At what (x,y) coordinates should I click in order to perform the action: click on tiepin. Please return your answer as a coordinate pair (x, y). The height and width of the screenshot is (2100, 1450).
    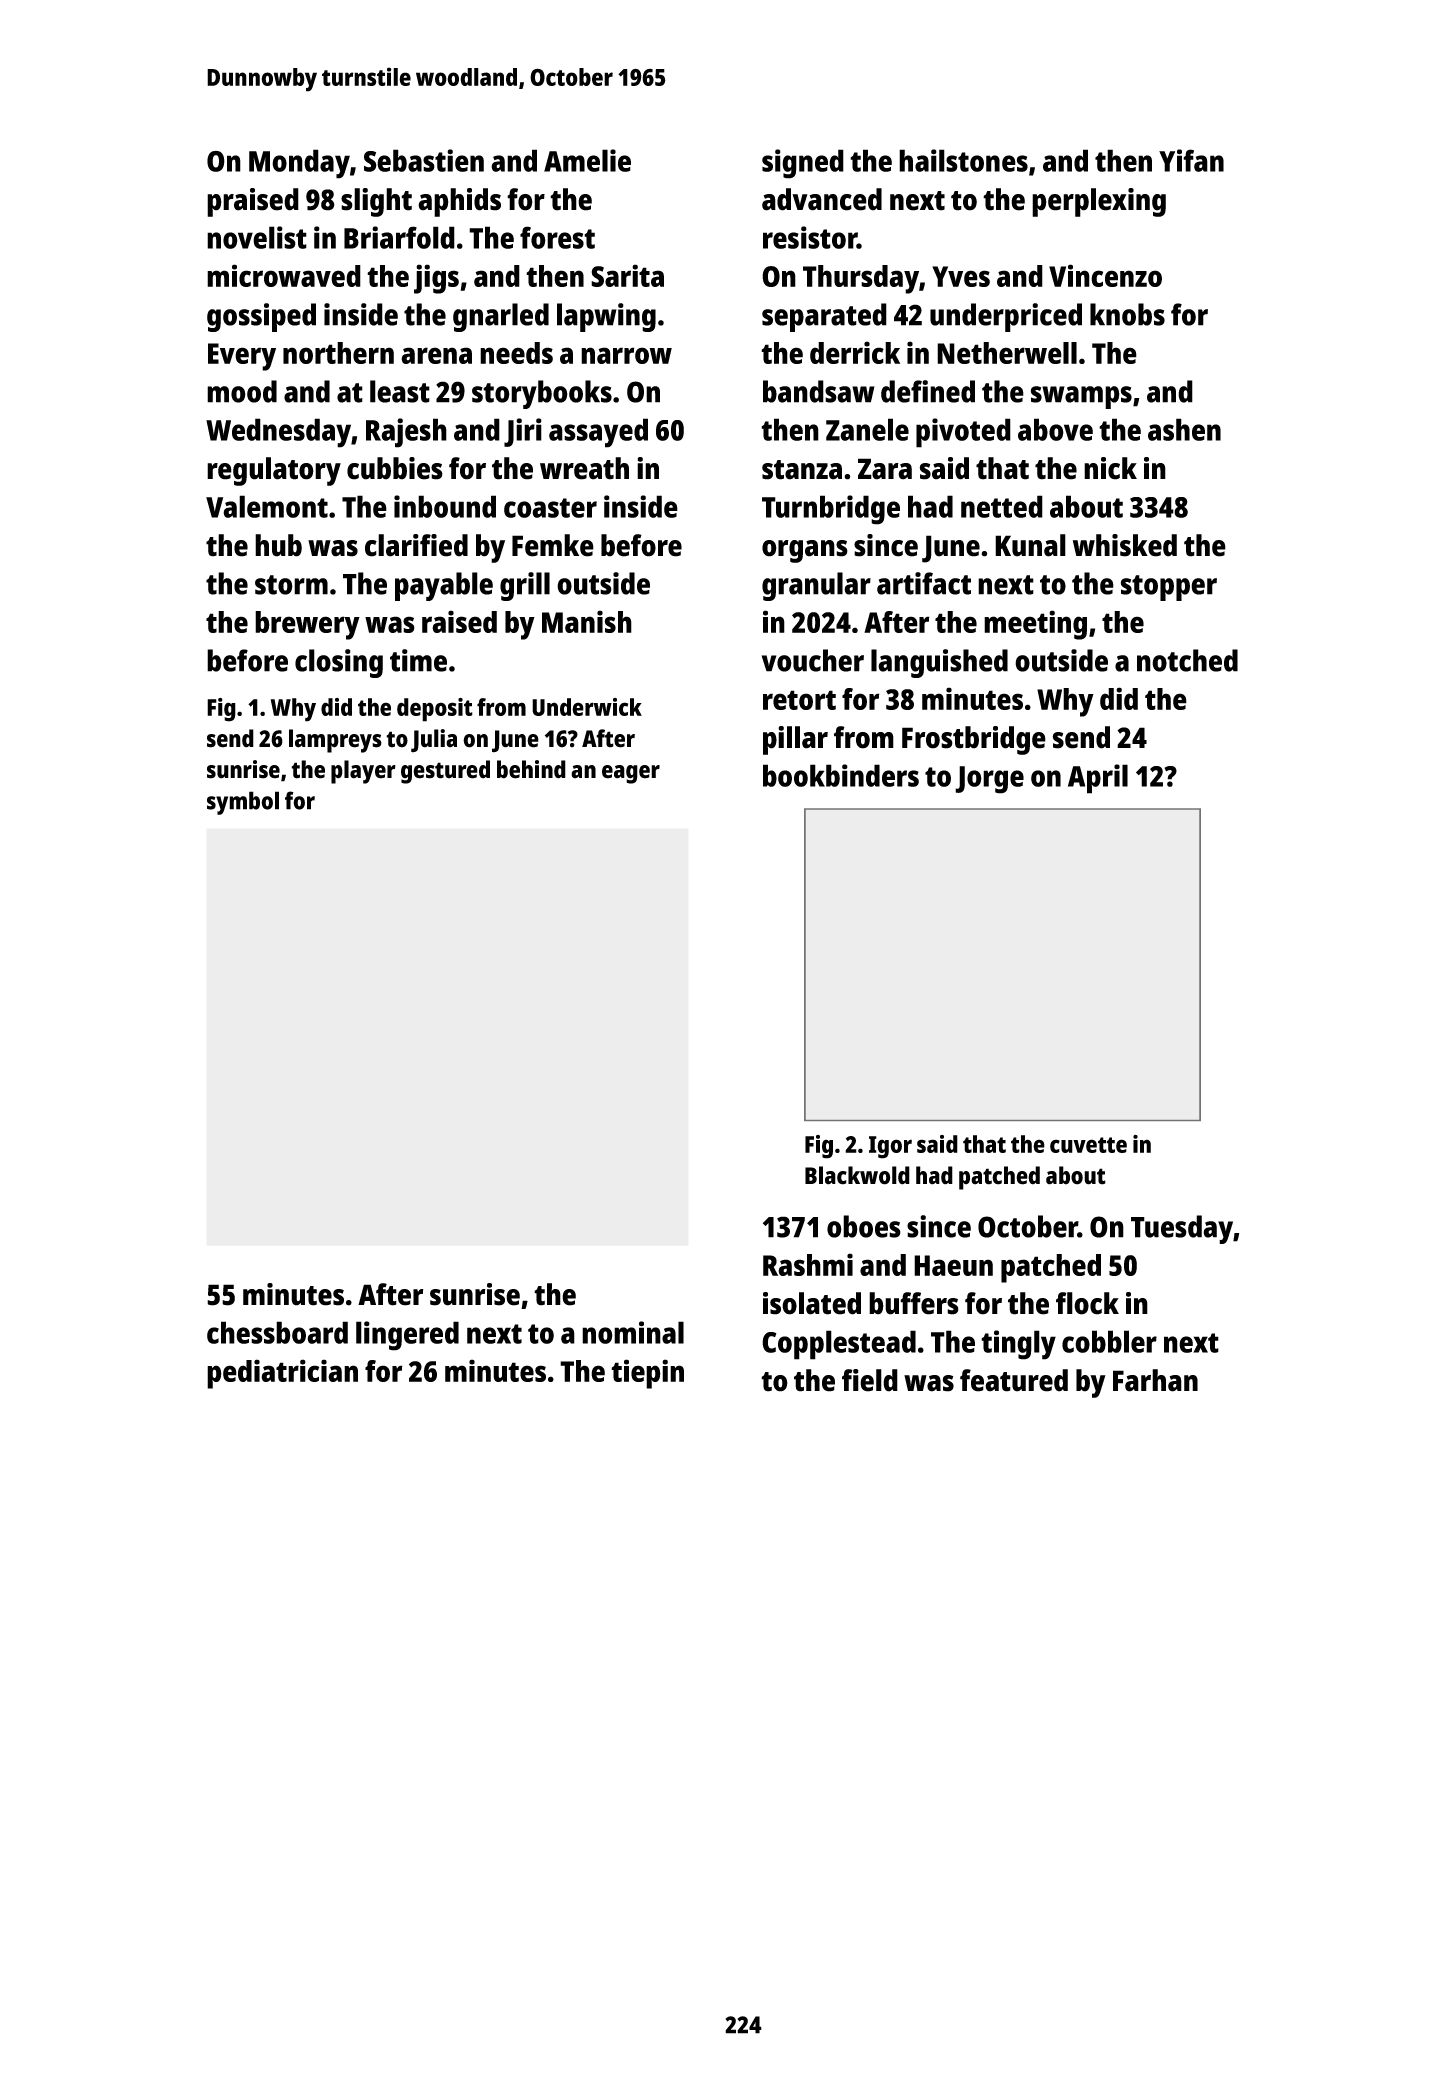
    Looking at the image, I should click on (647, 1374).
